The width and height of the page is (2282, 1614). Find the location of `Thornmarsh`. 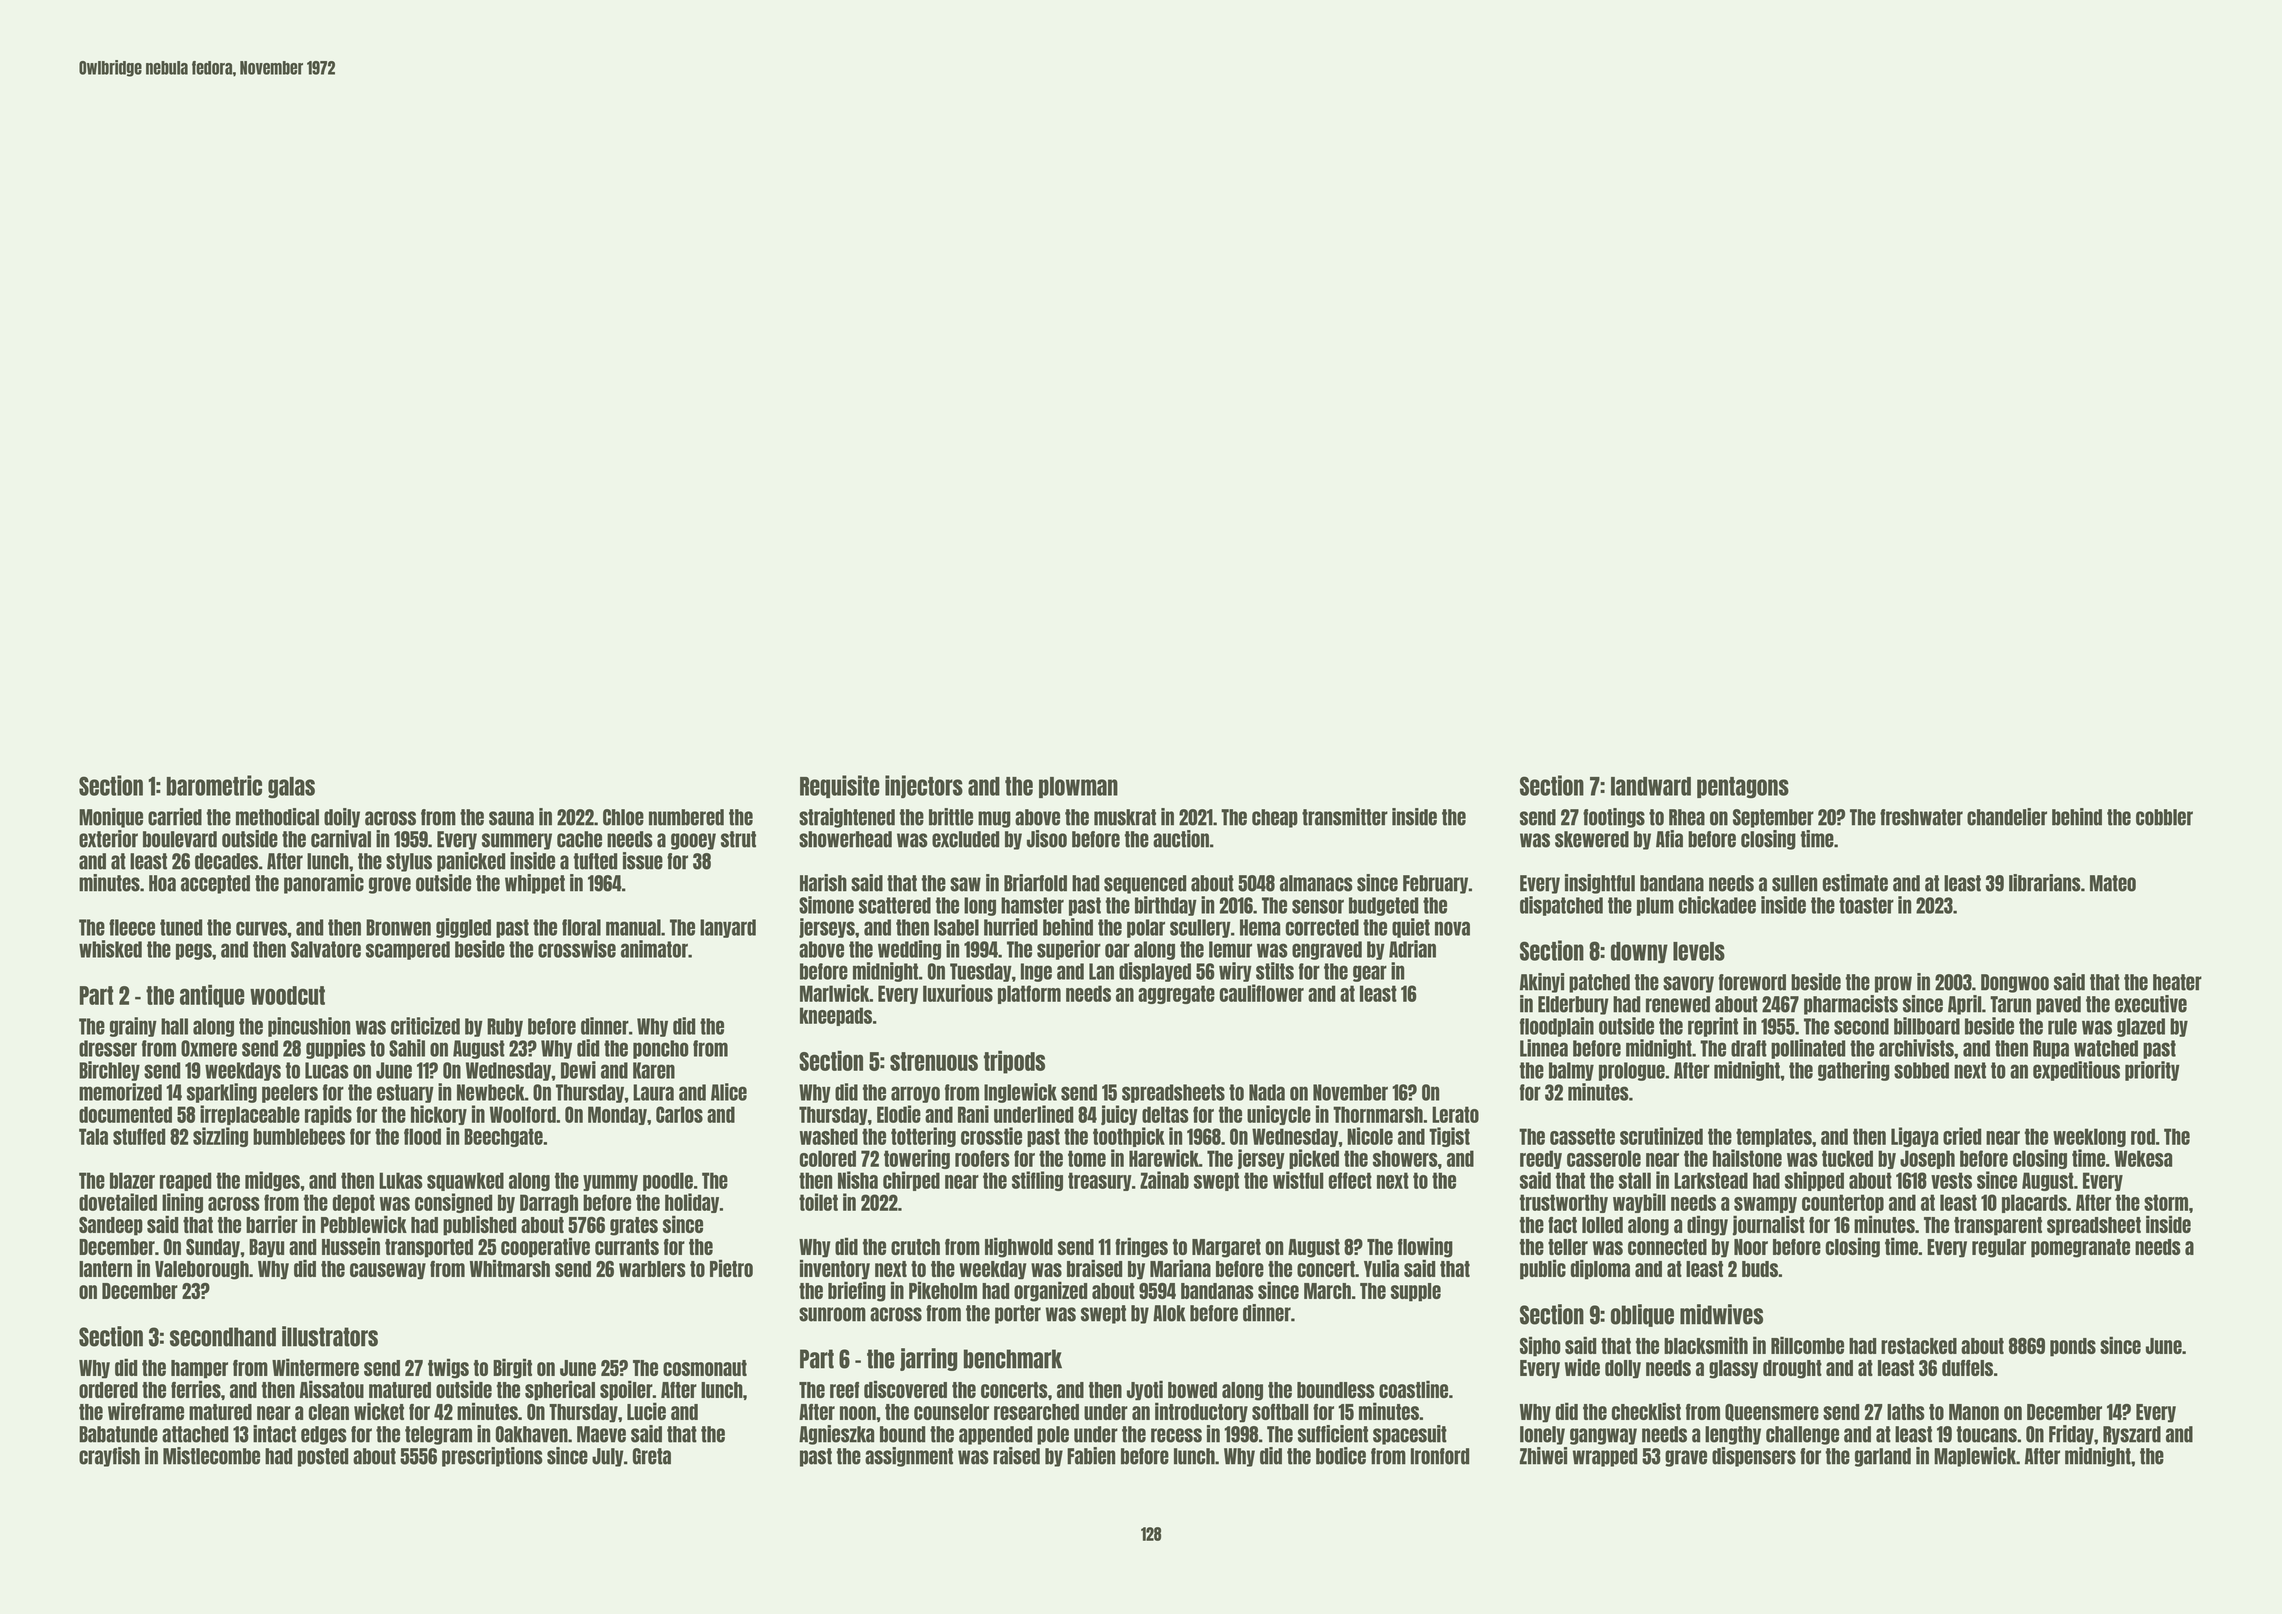

Thornmarsh is located at coordinates (1378, 1114).
